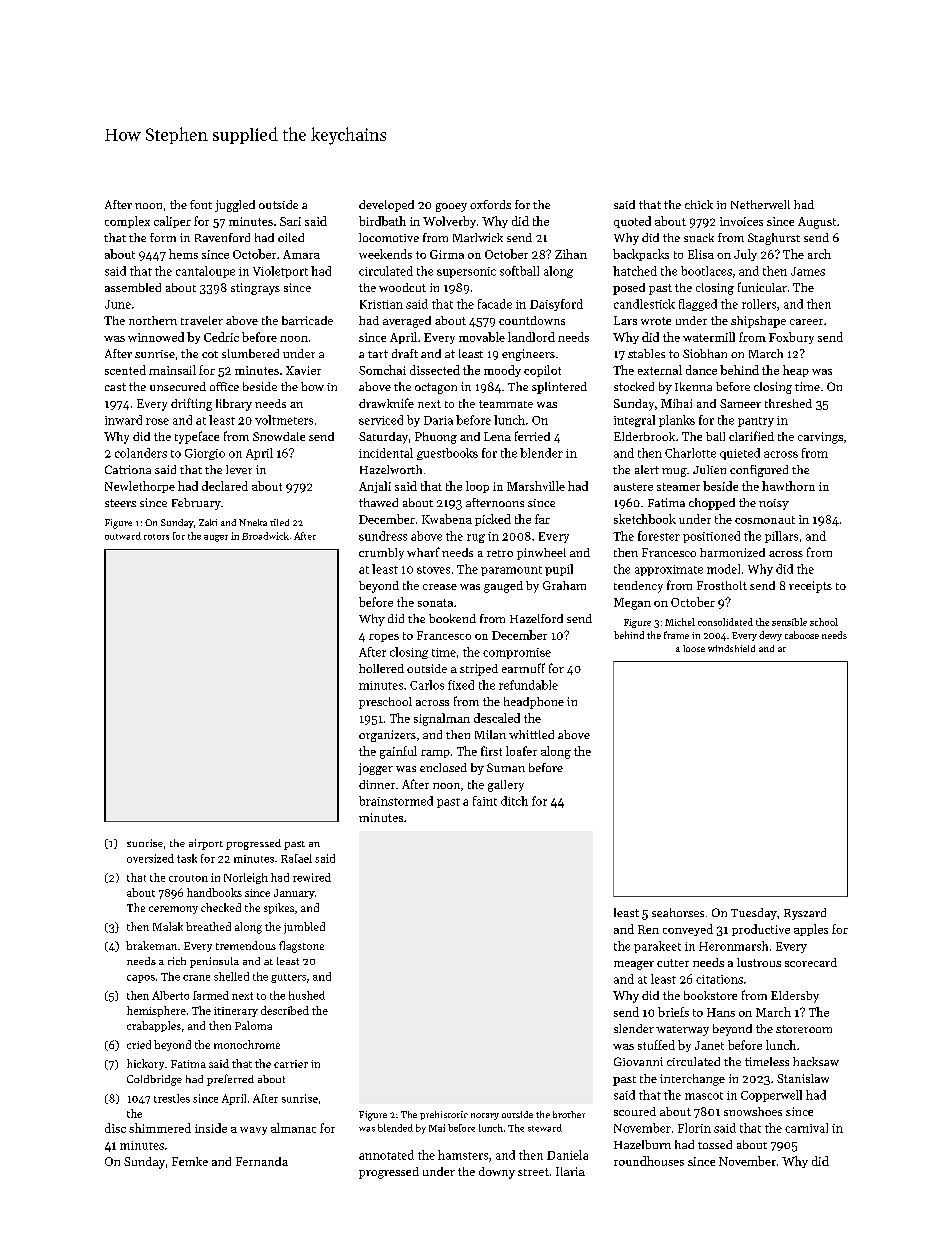  I want to click on Wolverby, so click(449, 222).
